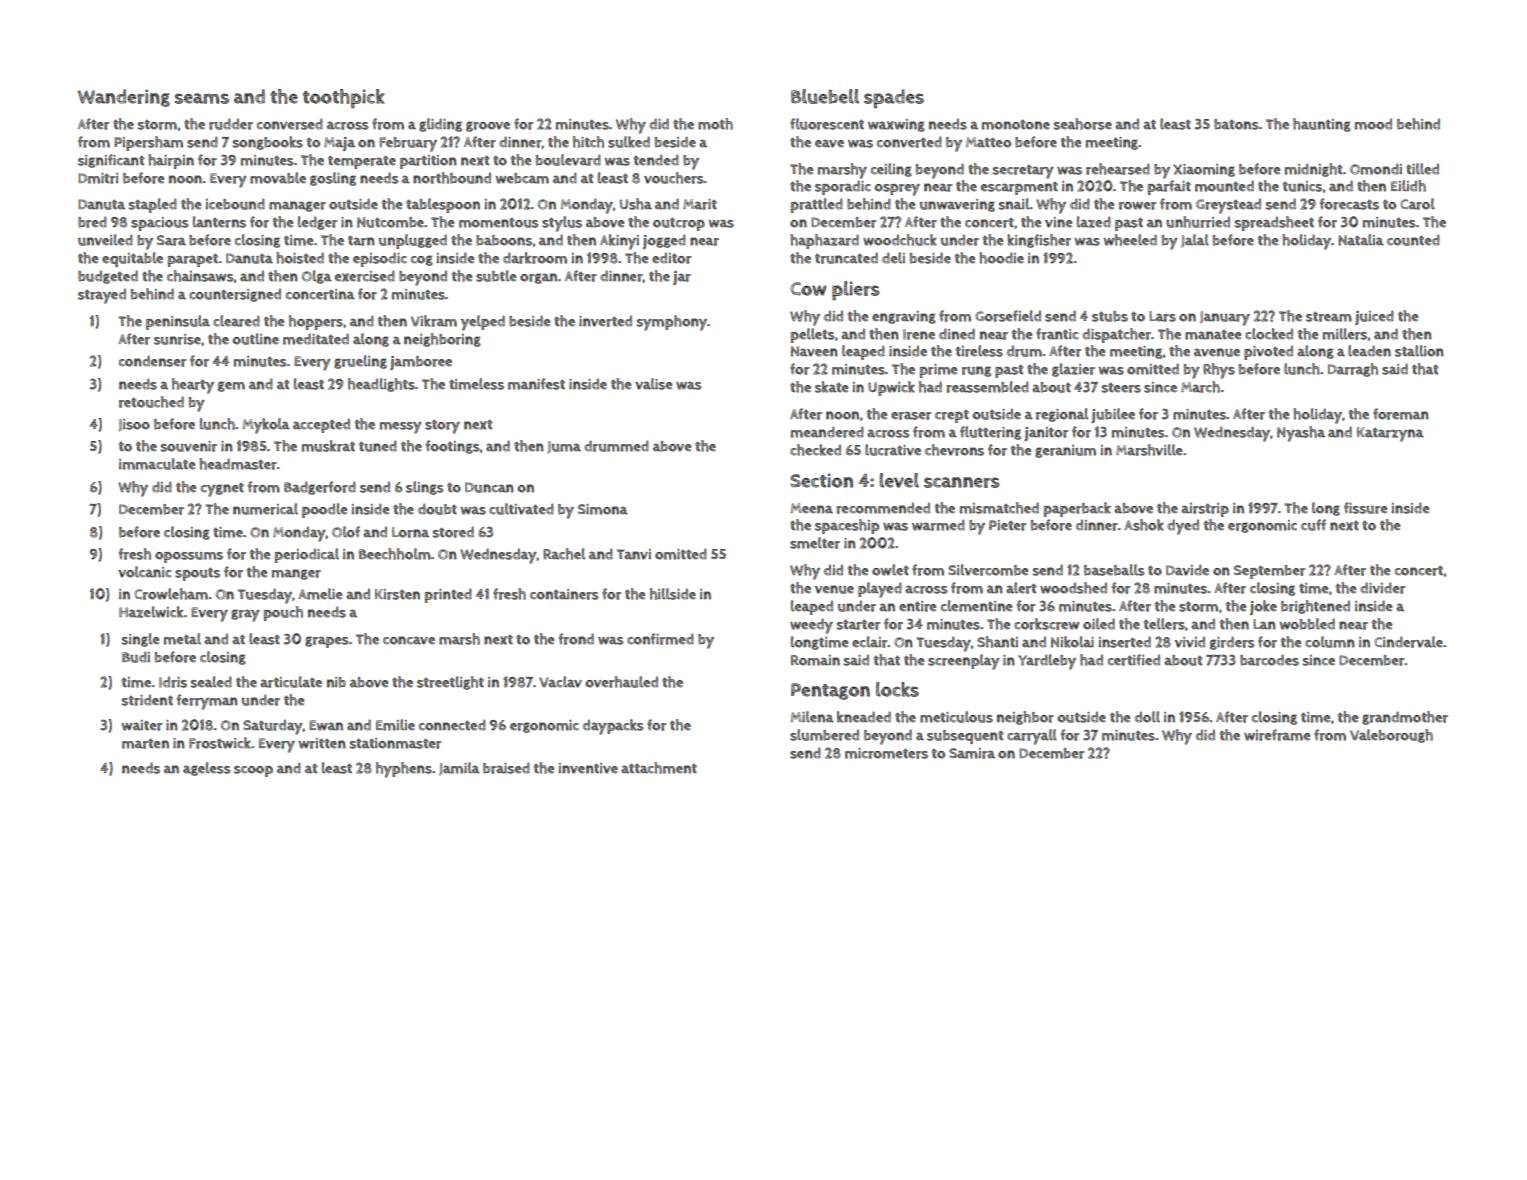  I want to click on hyphens, so click(404, 770).
